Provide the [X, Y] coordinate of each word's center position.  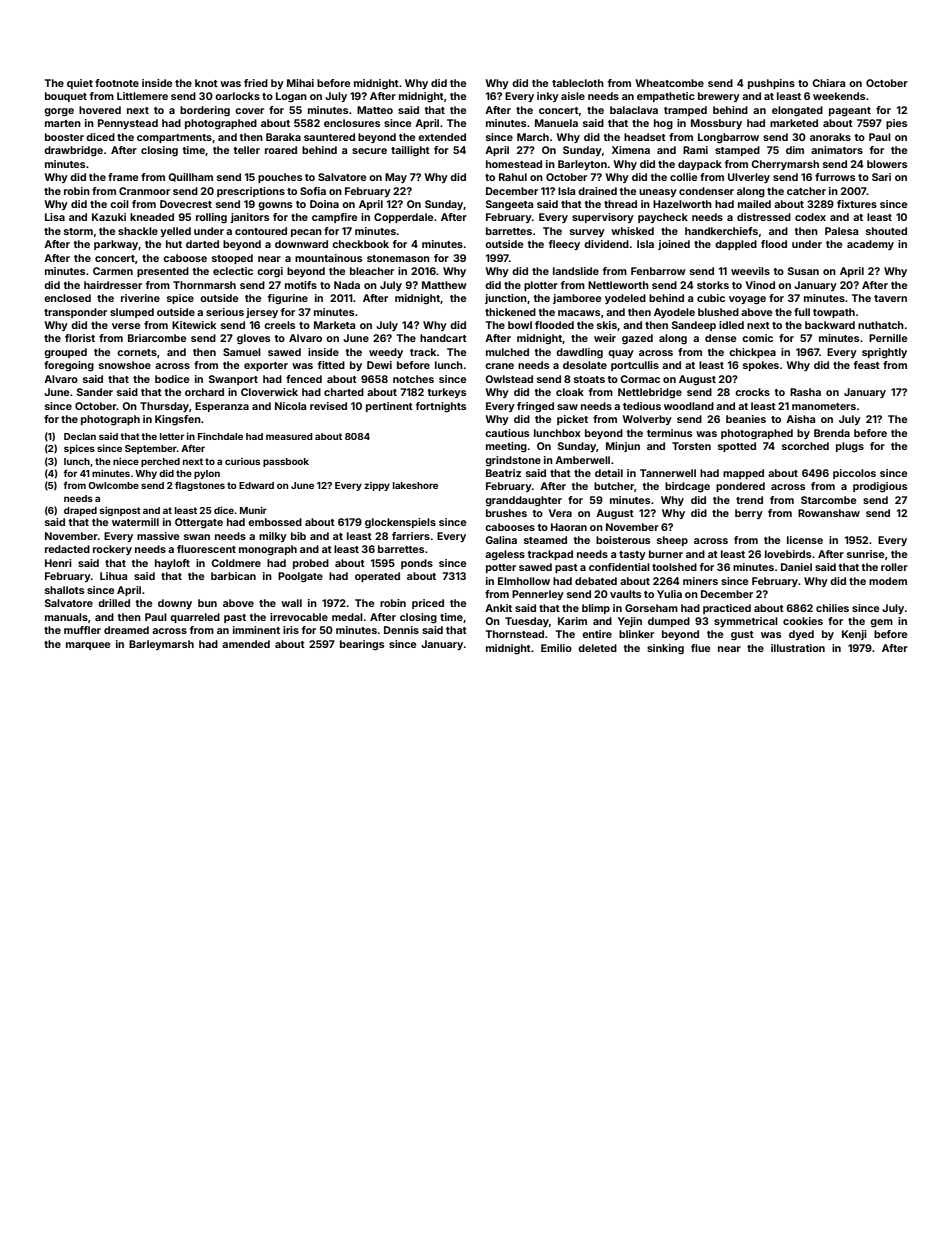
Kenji [854, 635]
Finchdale [220, 436]
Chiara [828, 83]
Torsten [691, 446]
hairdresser [113, 285]
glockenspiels [400, 523]
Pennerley [538, 595]
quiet [80, 84]
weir [605, 338]
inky [548, 97]
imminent [256, 630]
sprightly [884, 353]
